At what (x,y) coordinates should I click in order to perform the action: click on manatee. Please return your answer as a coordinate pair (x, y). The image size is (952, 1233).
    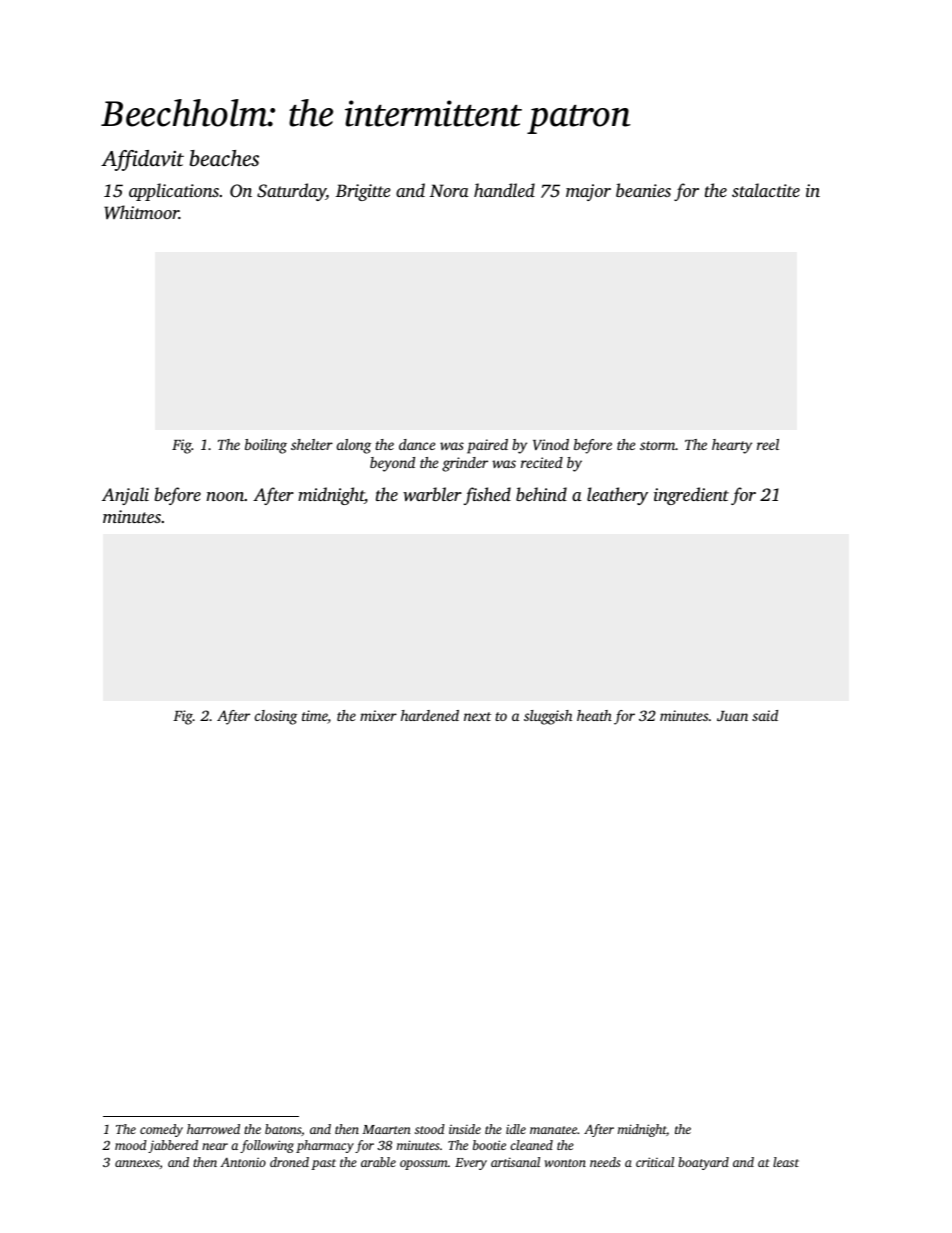
    Looking at the image, I should click on (553, 1130).
